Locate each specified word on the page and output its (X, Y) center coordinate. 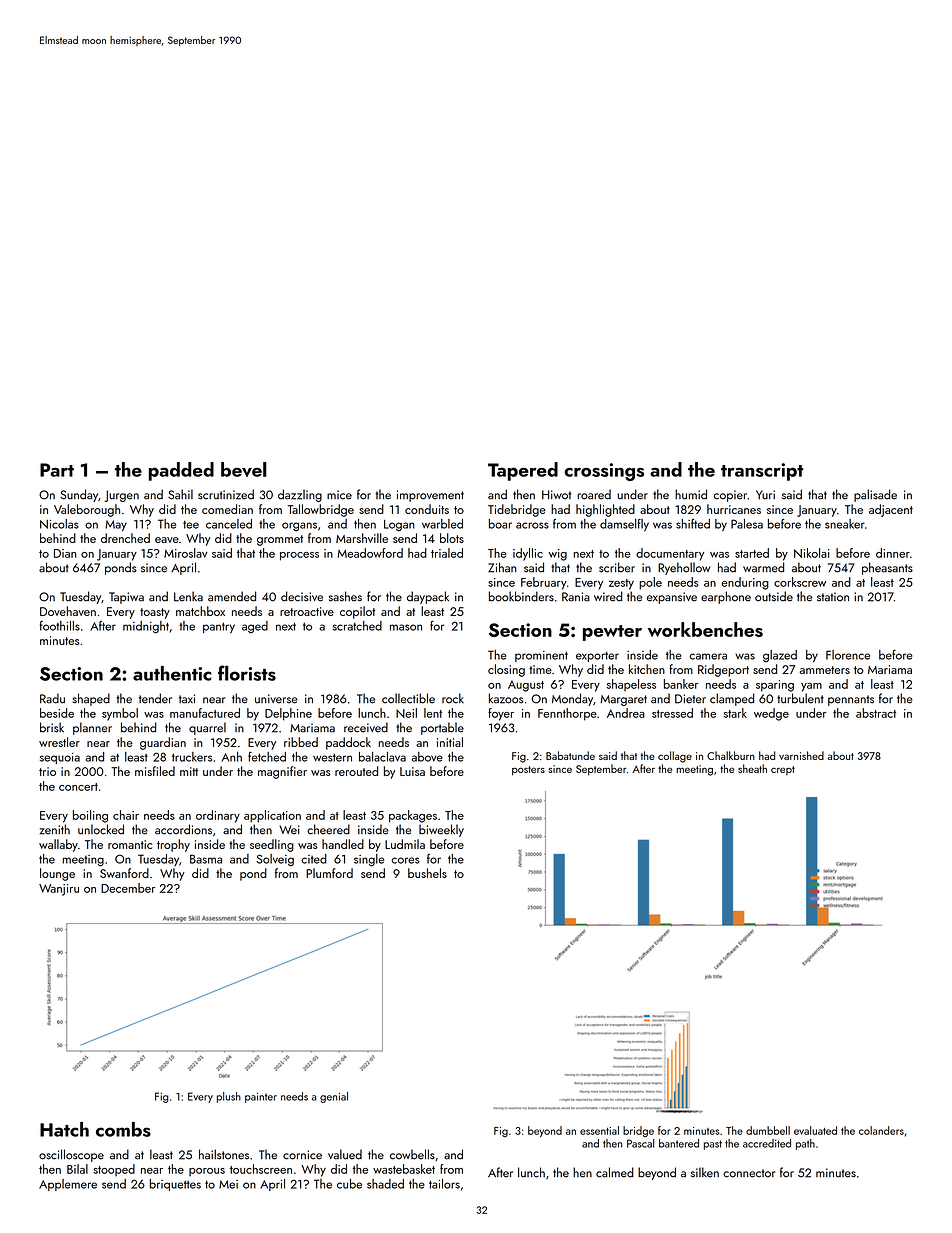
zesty (621, 584)
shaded (385, 1184)
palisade (875, 495)
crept (783, 770)
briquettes (175, 1185)
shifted (693, 523)
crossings (604, 472)
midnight (146, 627)
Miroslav (186, 553)
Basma (206, 859)
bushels (427, 873)
